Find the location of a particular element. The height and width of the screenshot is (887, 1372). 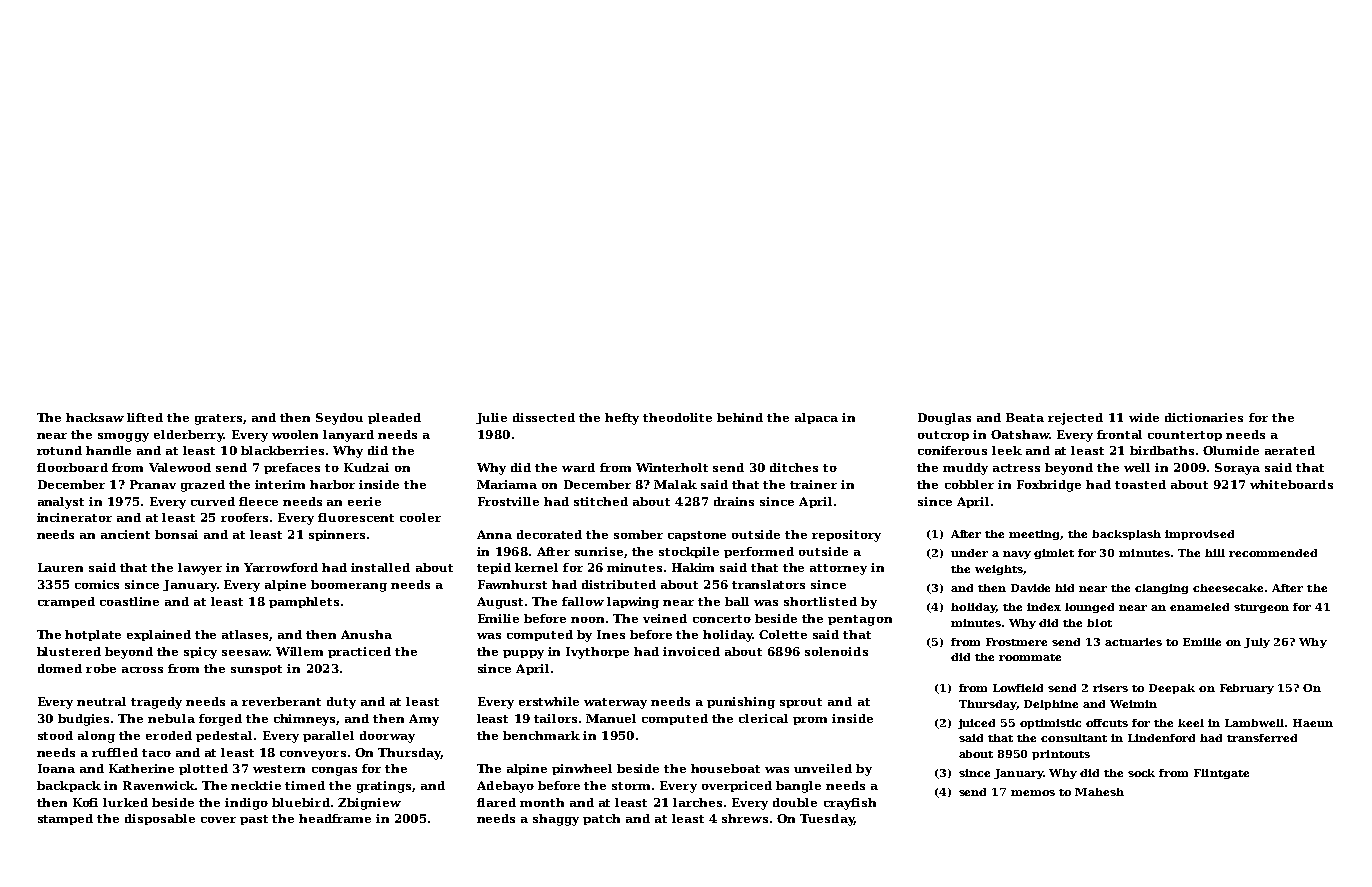

stamped is located at coordinates (65, 819).
